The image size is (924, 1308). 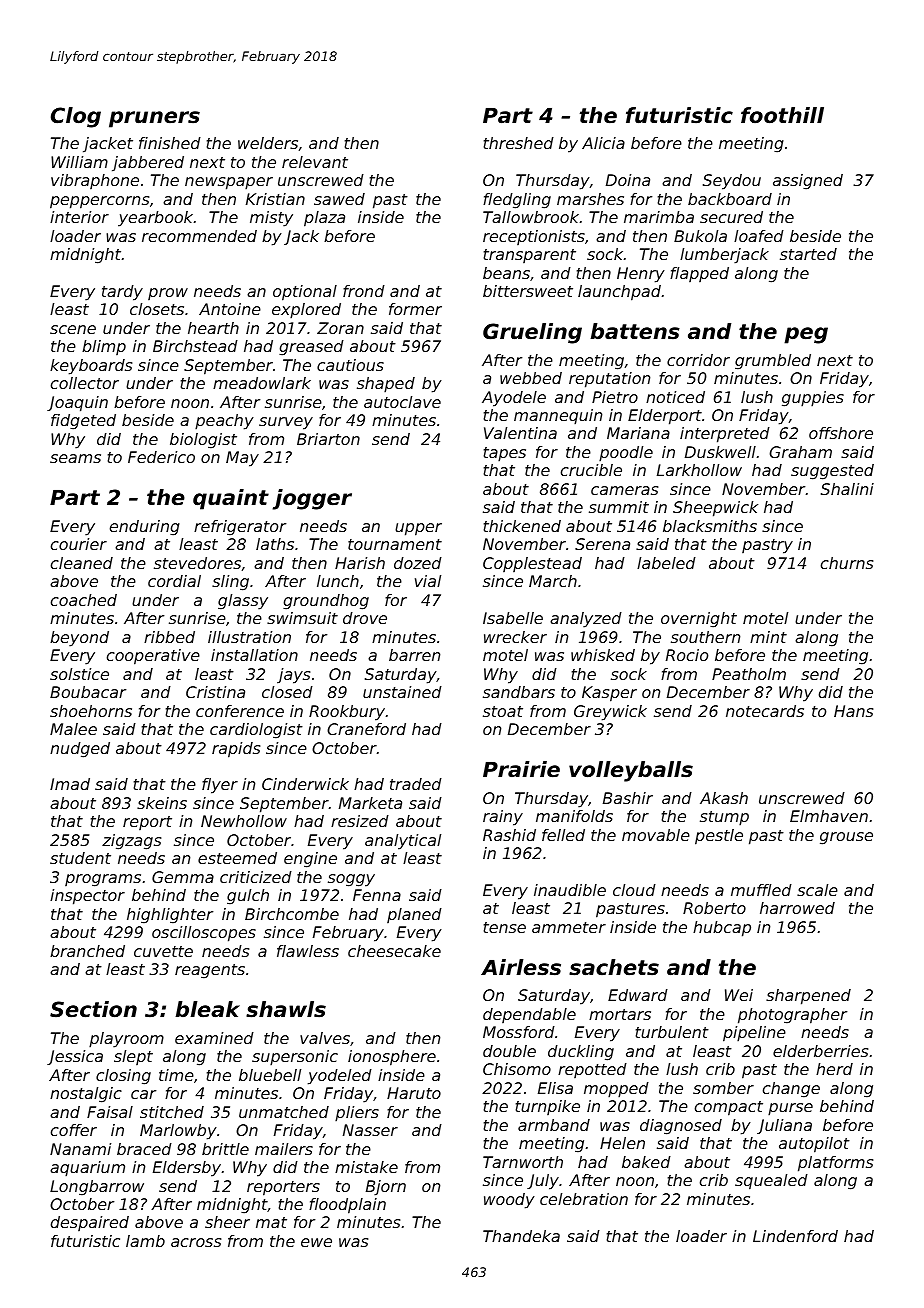 I want to click on Mariana, so click(x=638, y=433).
